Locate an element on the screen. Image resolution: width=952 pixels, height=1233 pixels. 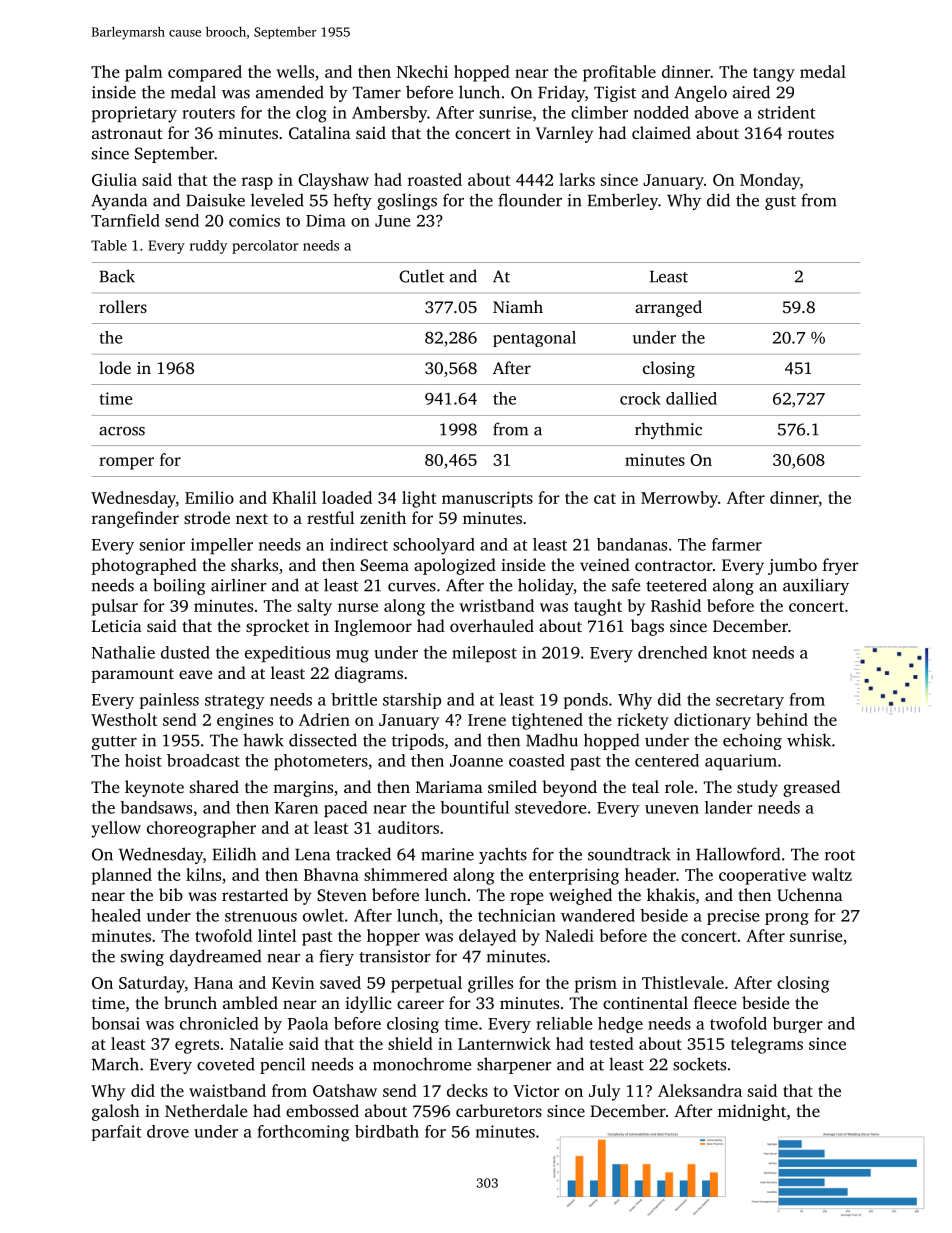
lode is located at coordinates (115, 367).
